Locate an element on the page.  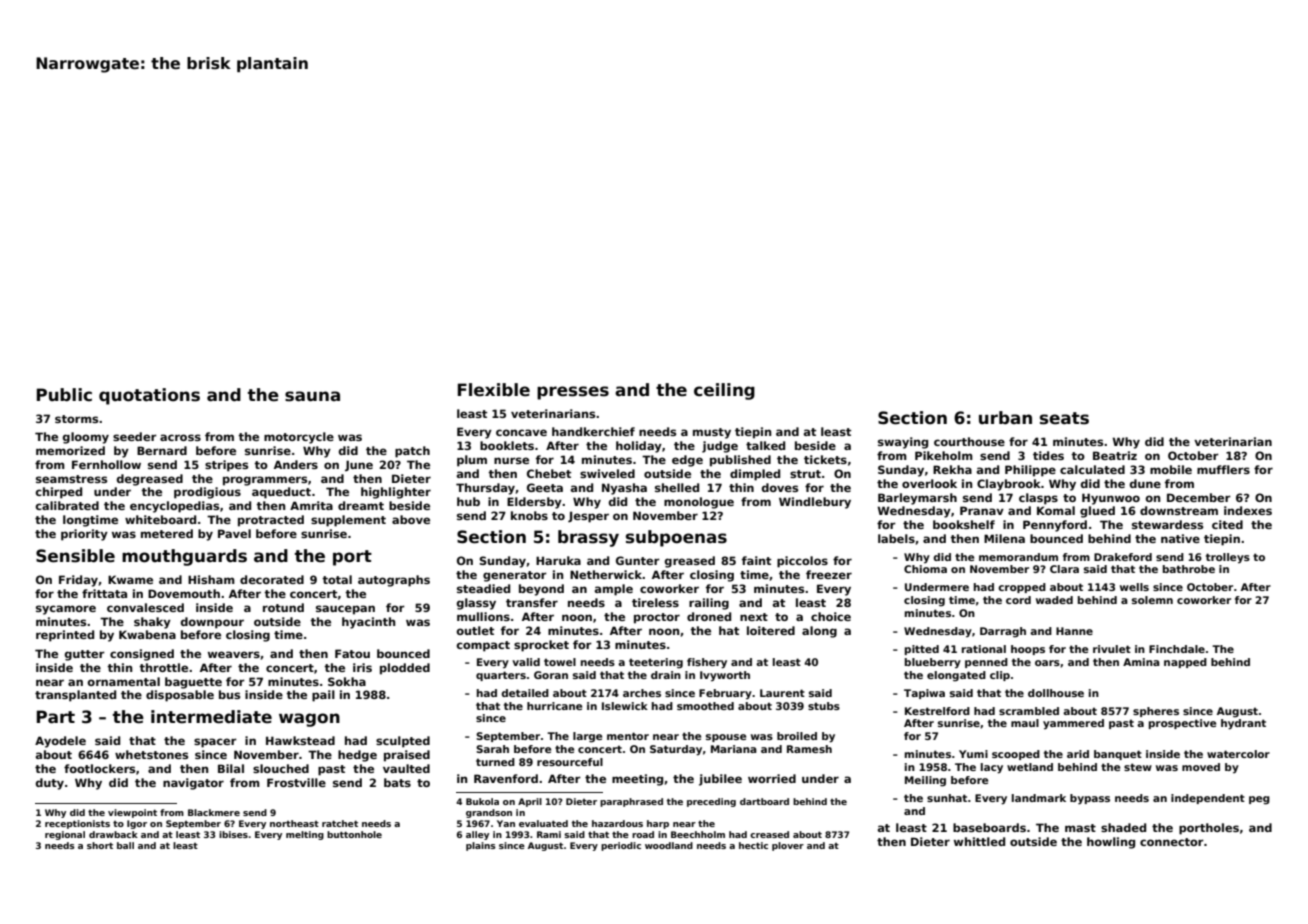
hurricane is located at coordinates (554, 706).
